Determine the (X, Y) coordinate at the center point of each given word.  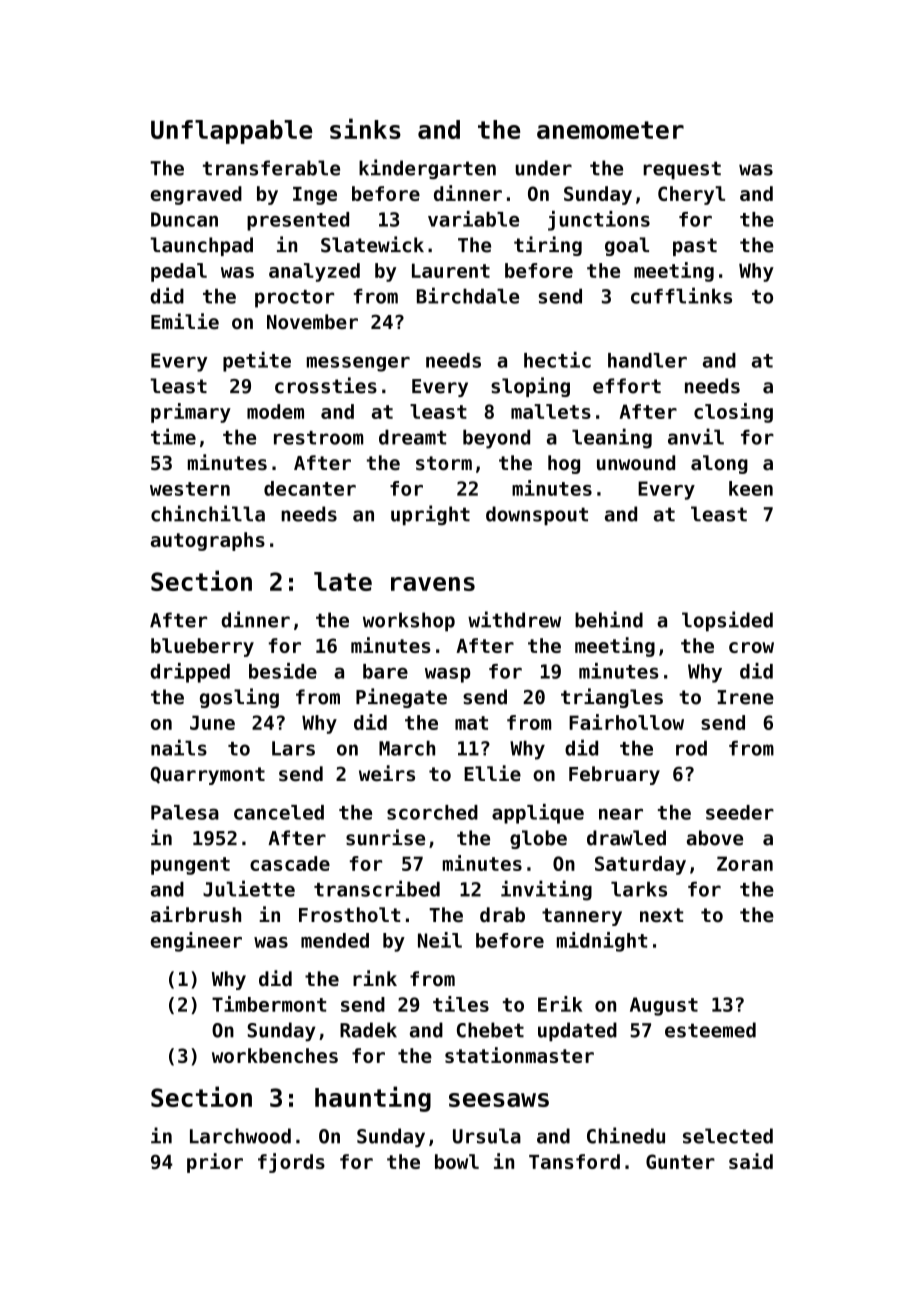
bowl (457, 1161)
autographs (208, 541)
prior (215, 1163)
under (544, 168)
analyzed (314, 272)
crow (751, 647)
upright (430, 515)
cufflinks (681, 295)
